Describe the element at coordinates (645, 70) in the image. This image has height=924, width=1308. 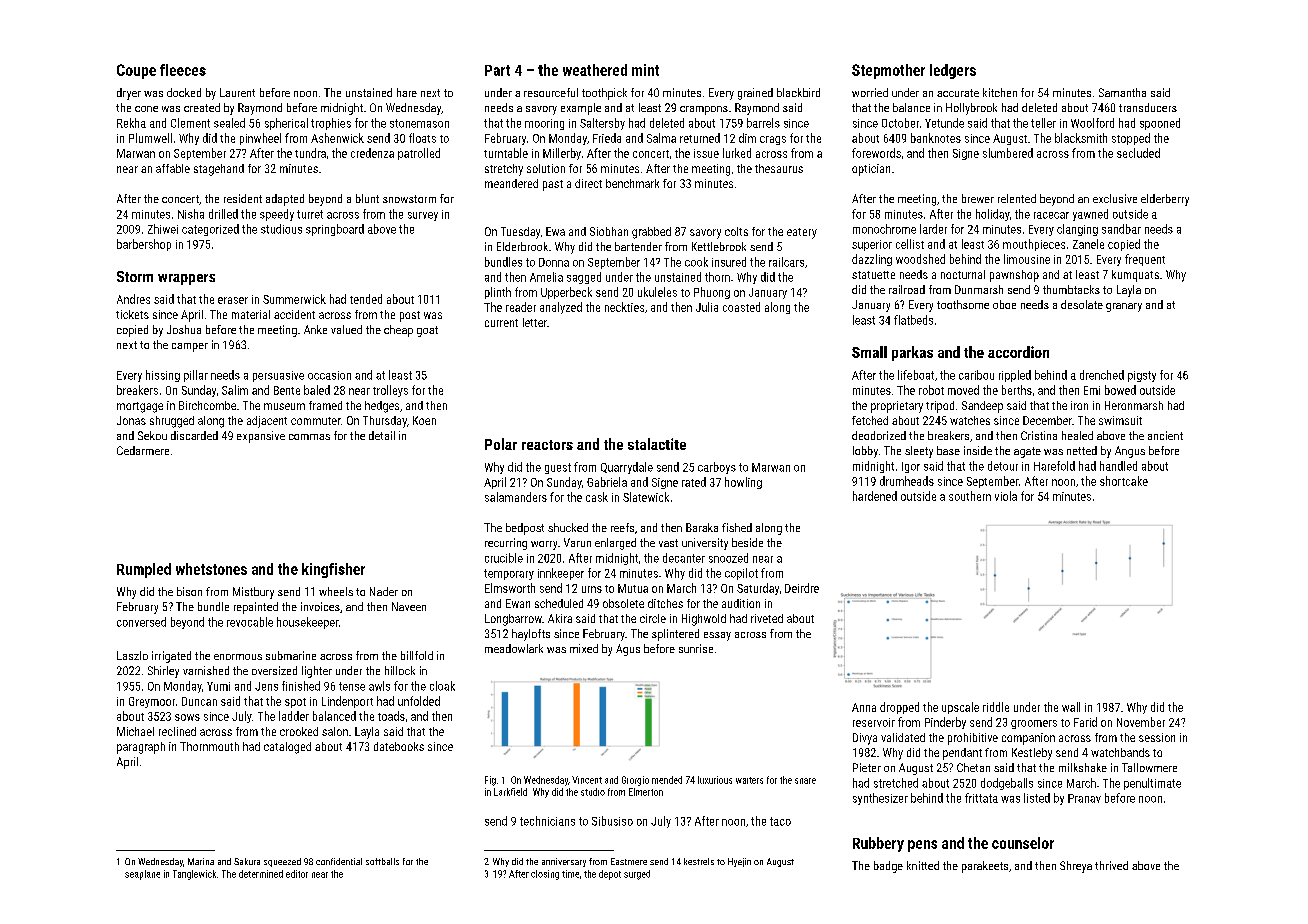
I see `mint` at that location.
